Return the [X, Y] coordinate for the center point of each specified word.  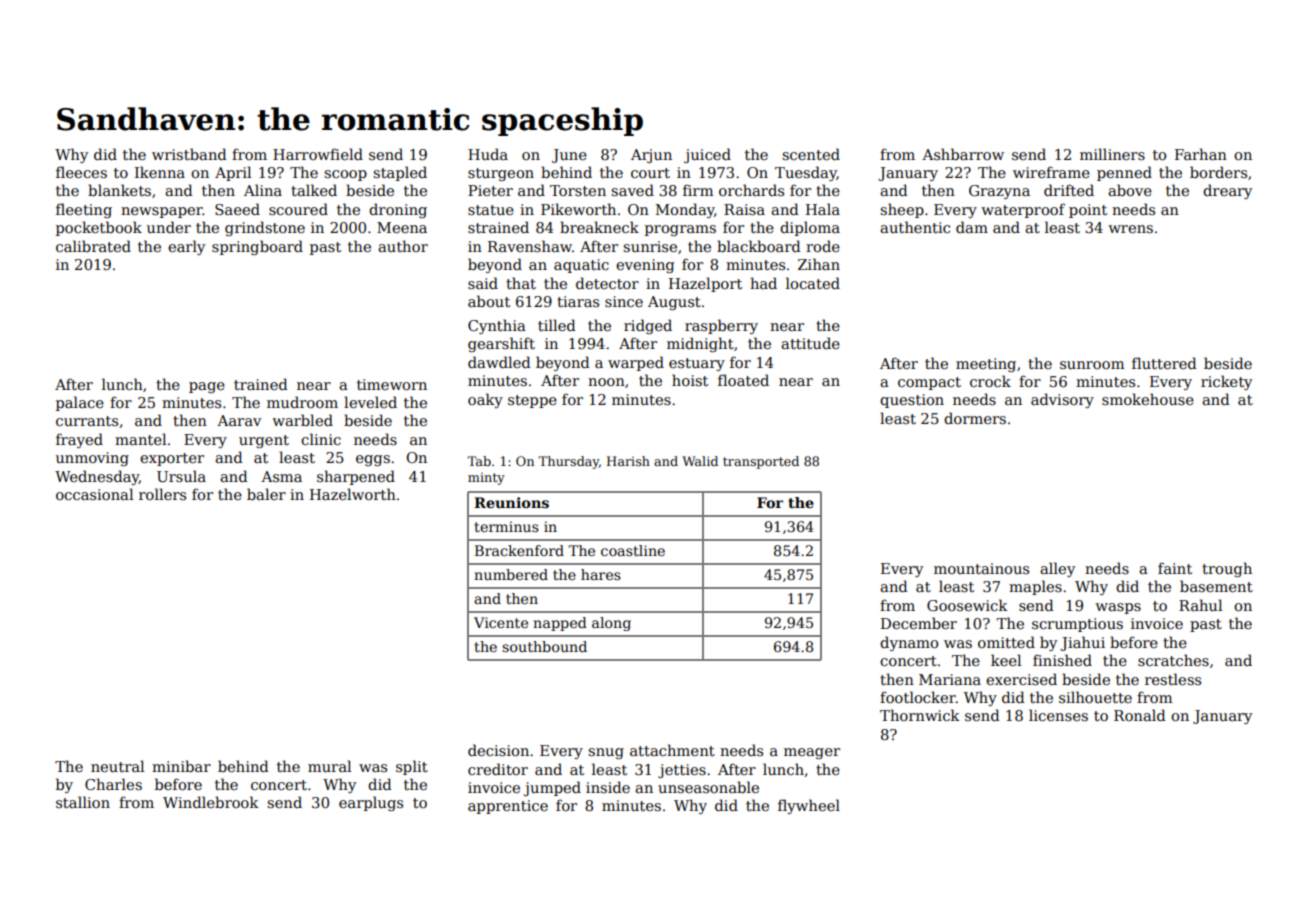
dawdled [499, 362]
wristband [189, 154]
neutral [117, 766]
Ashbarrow [963, 154]
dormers [975, 418]
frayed [79, 440]
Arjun [651, 156]
